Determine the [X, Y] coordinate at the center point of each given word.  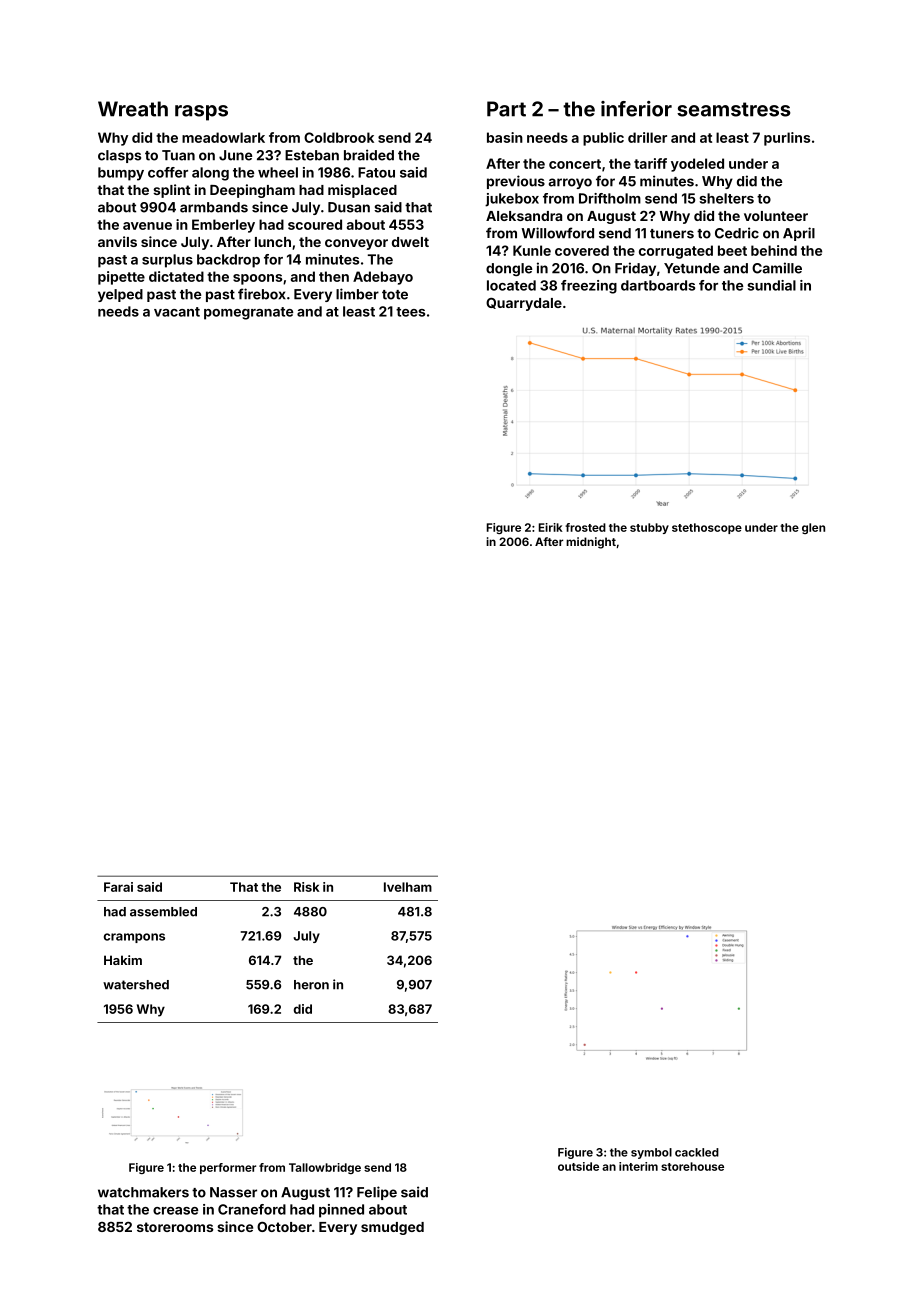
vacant [177, 312]
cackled [697, 1152]
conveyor [356, 244]
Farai [118, 887]
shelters [727, 198]
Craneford [252, 1209]
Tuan [178, 155]
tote [395, 295]
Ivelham [408, 887]
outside [578, 1166]
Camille [777, 268]
